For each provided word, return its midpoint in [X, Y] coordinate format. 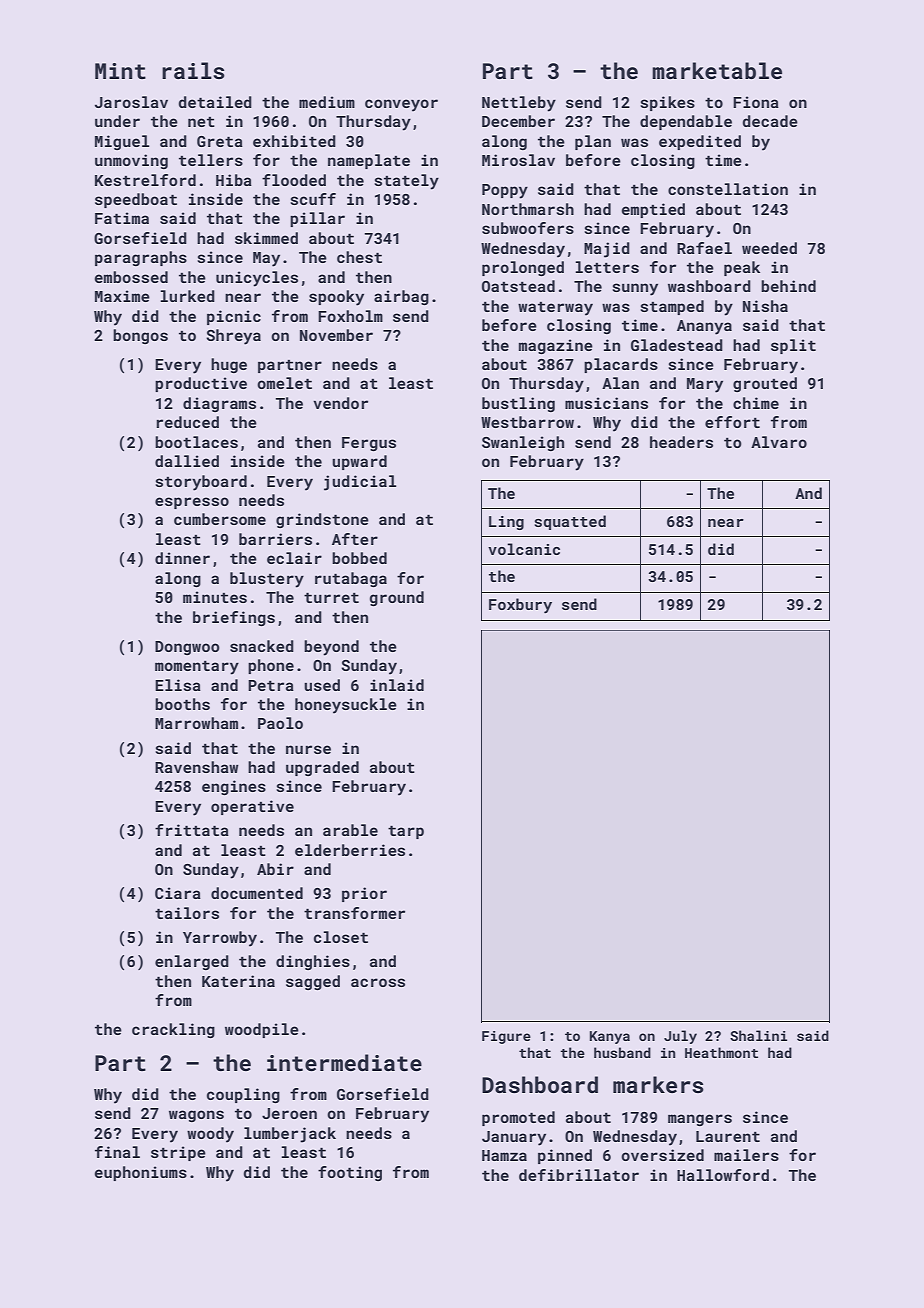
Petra [271, 685]
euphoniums [141, 1173]
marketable [717, 70]
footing [350, 1173]
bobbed [359, 558]
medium [327, 102]
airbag [401, 297]
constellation [728, 189]
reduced [187, 422]
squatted [570, 522]
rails [193, 70]
